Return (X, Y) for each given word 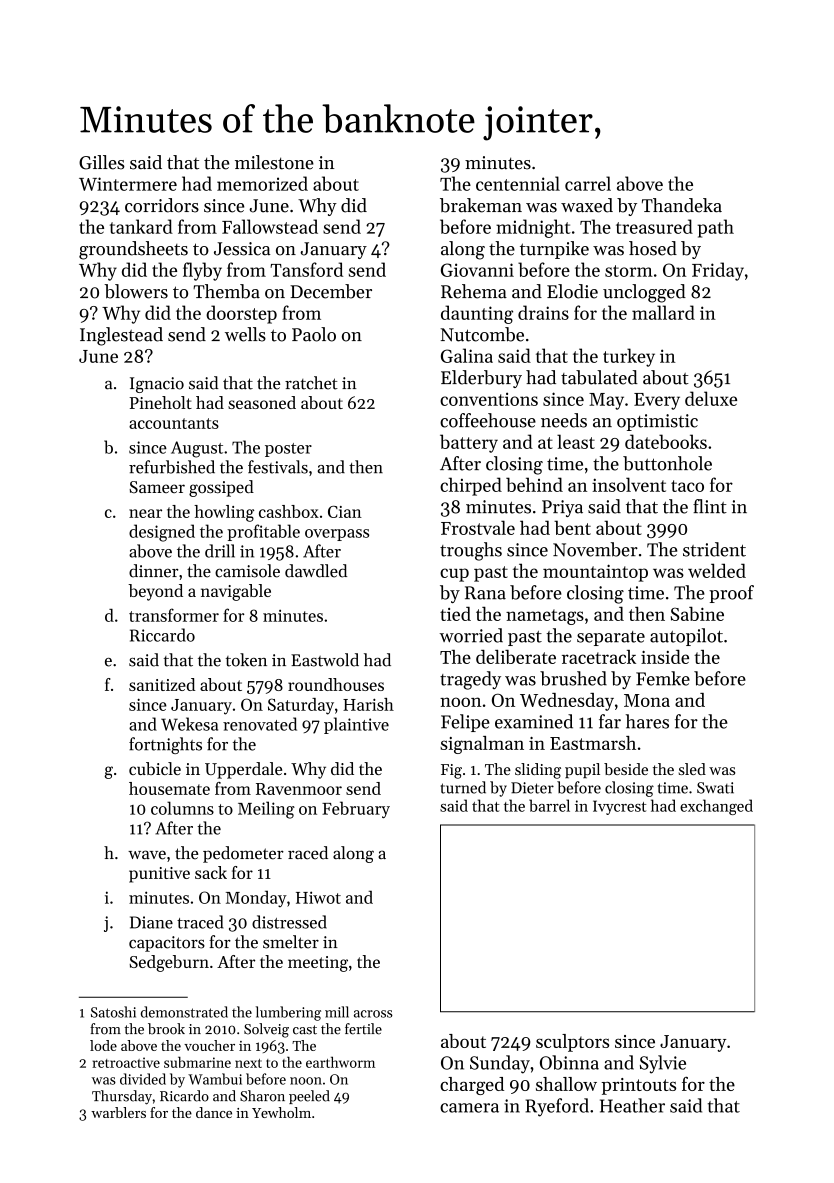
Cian (345, 512)
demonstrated (184, 1012)
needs (564, 420)
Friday (718, 271)
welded (717, 570)
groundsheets (133, 250)
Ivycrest (619, 807)
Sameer (157, 487)
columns (182, 808)
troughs (471, 551)
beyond (155, 592)
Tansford (306, 269)
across (373, 1014)
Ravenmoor (299, 789)
